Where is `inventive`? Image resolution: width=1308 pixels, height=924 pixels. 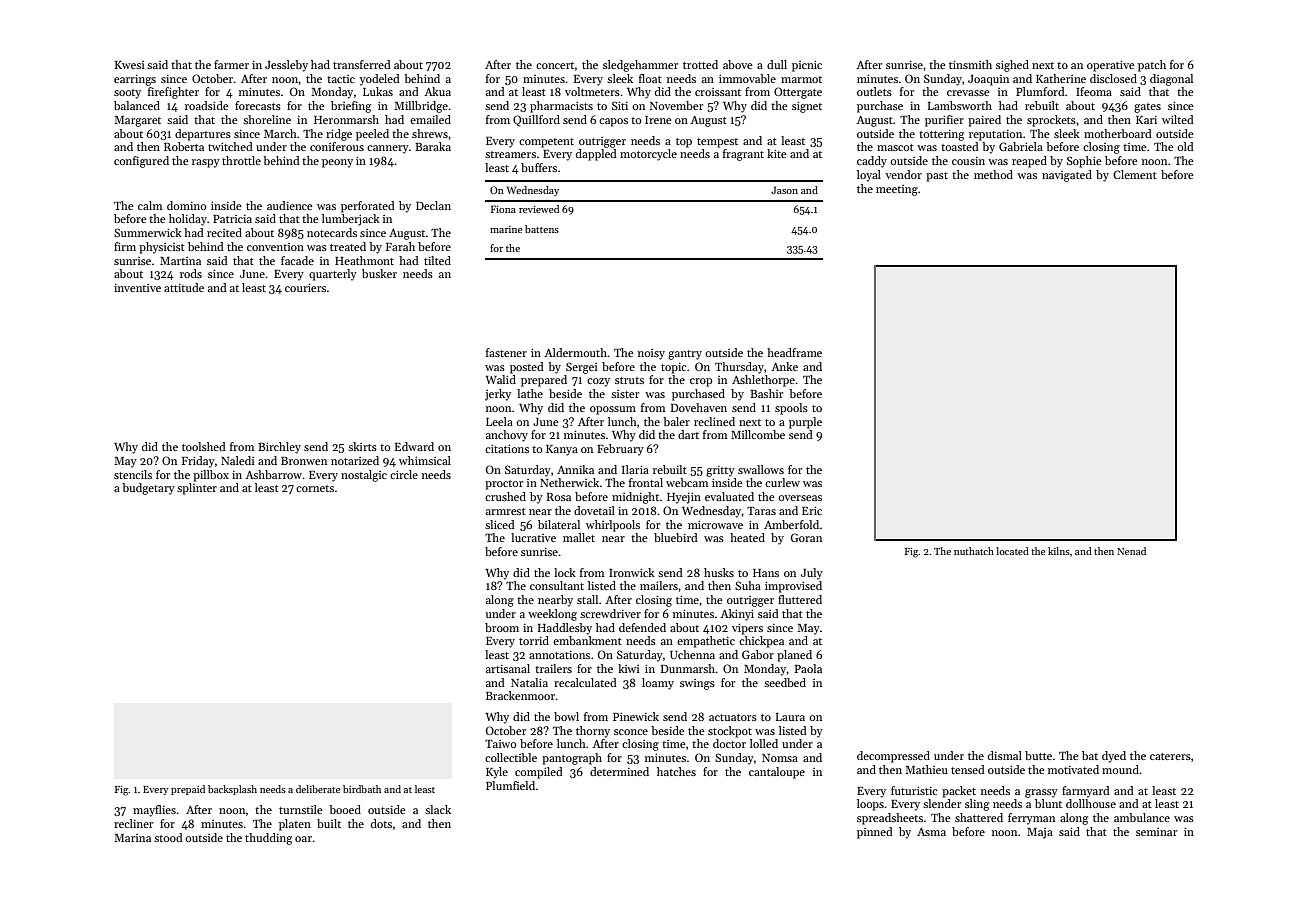
inventive is located at coordinates (137, 288).
